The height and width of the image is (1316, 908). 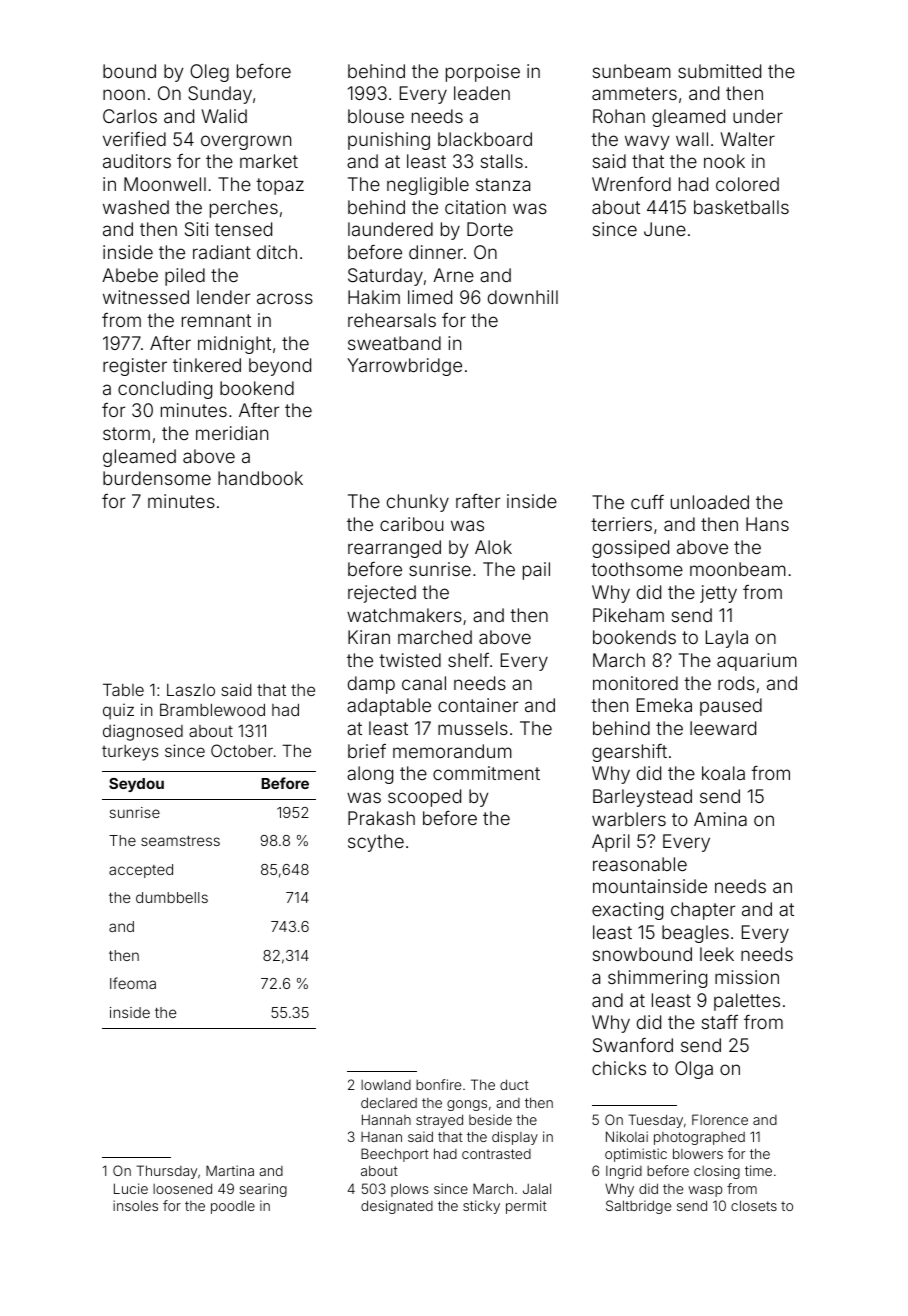 I want to click on sticky, so click(x=481, y=1207).
